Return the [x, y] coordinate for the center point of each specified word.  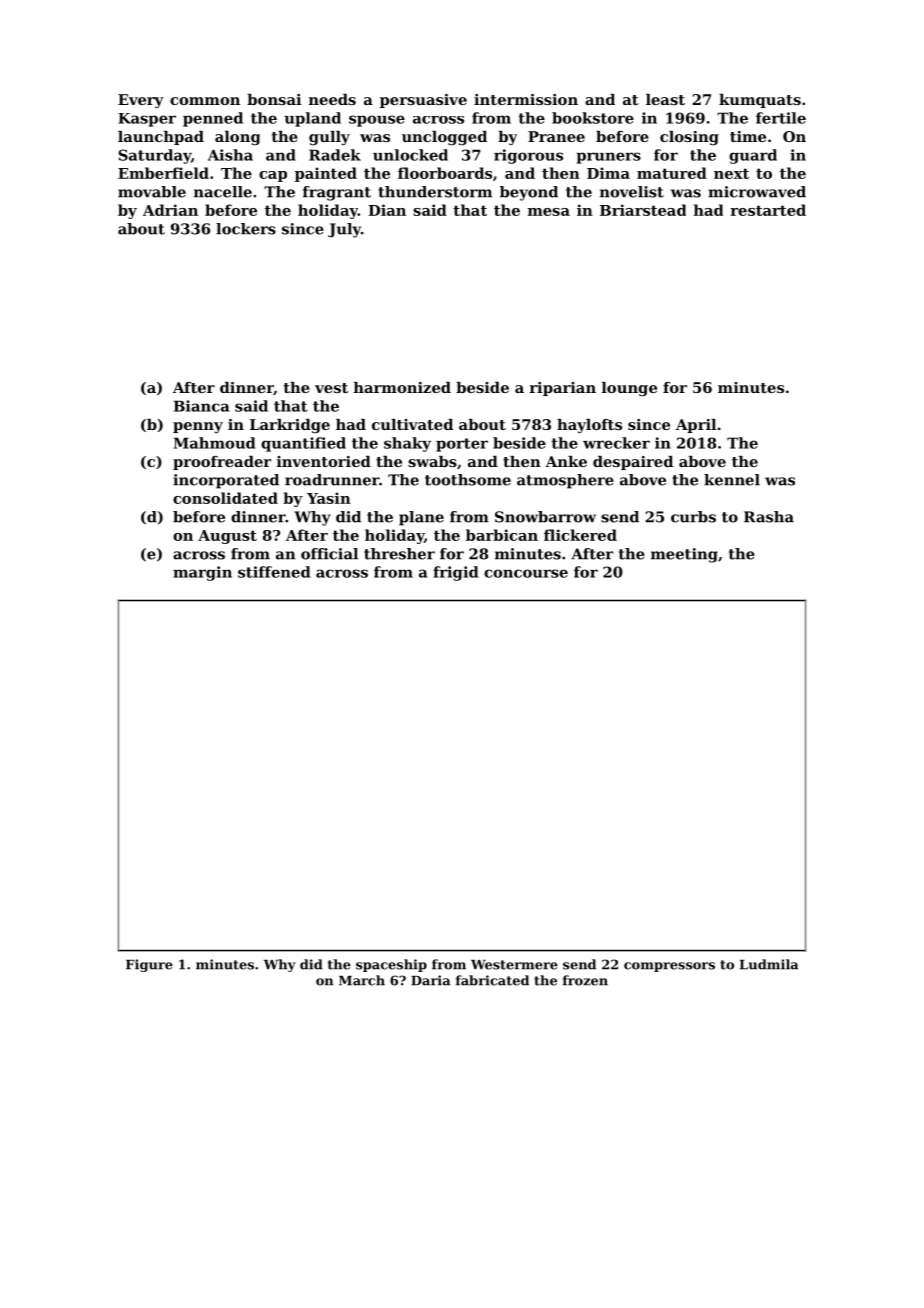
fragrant [337, 193]
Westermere [514, 965]
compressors [669, 967]
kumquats [760, 101]
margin [202, 573]
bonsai [274, 99]
